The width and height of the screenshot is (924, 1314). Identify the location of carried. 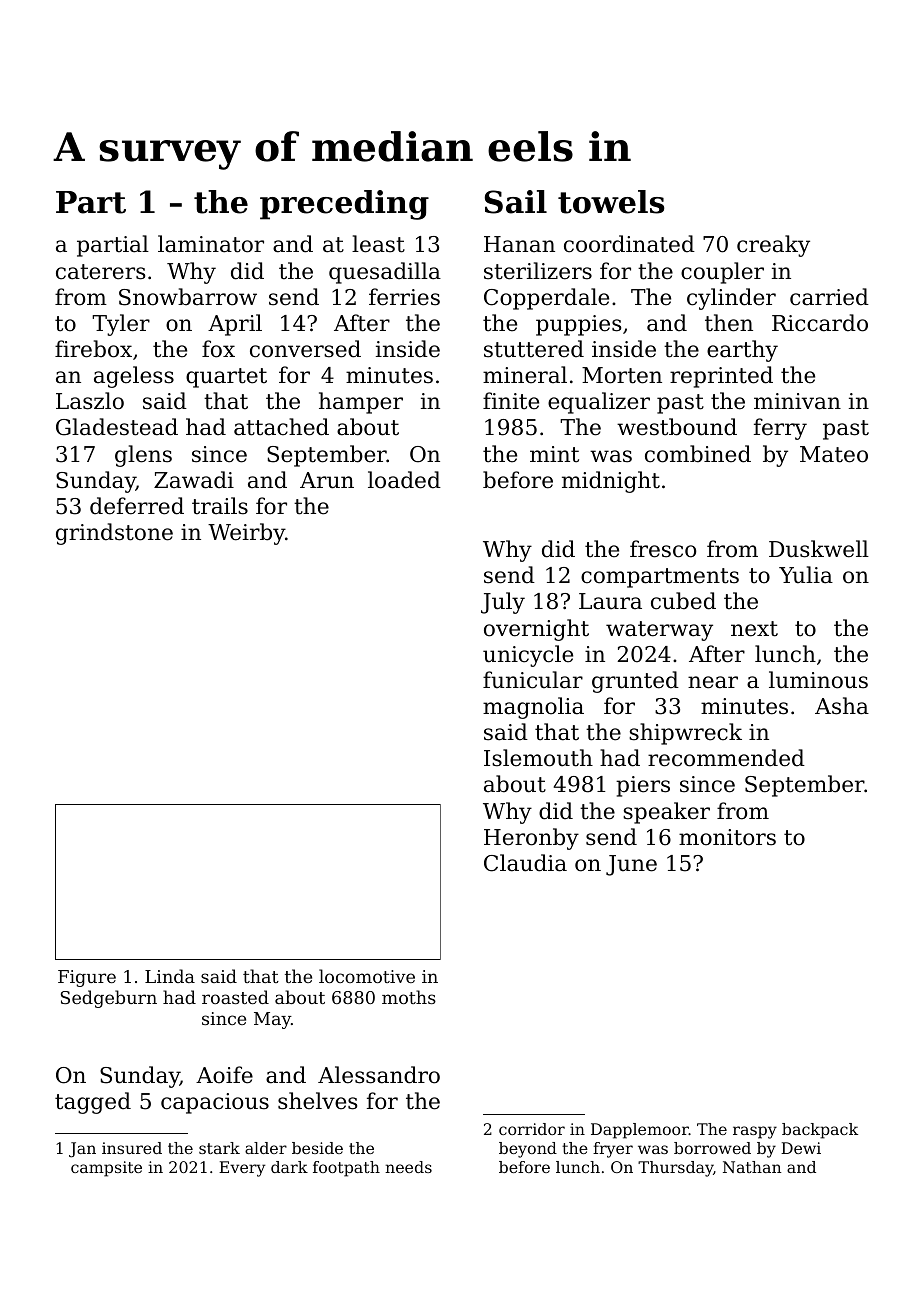
(829, 297).
